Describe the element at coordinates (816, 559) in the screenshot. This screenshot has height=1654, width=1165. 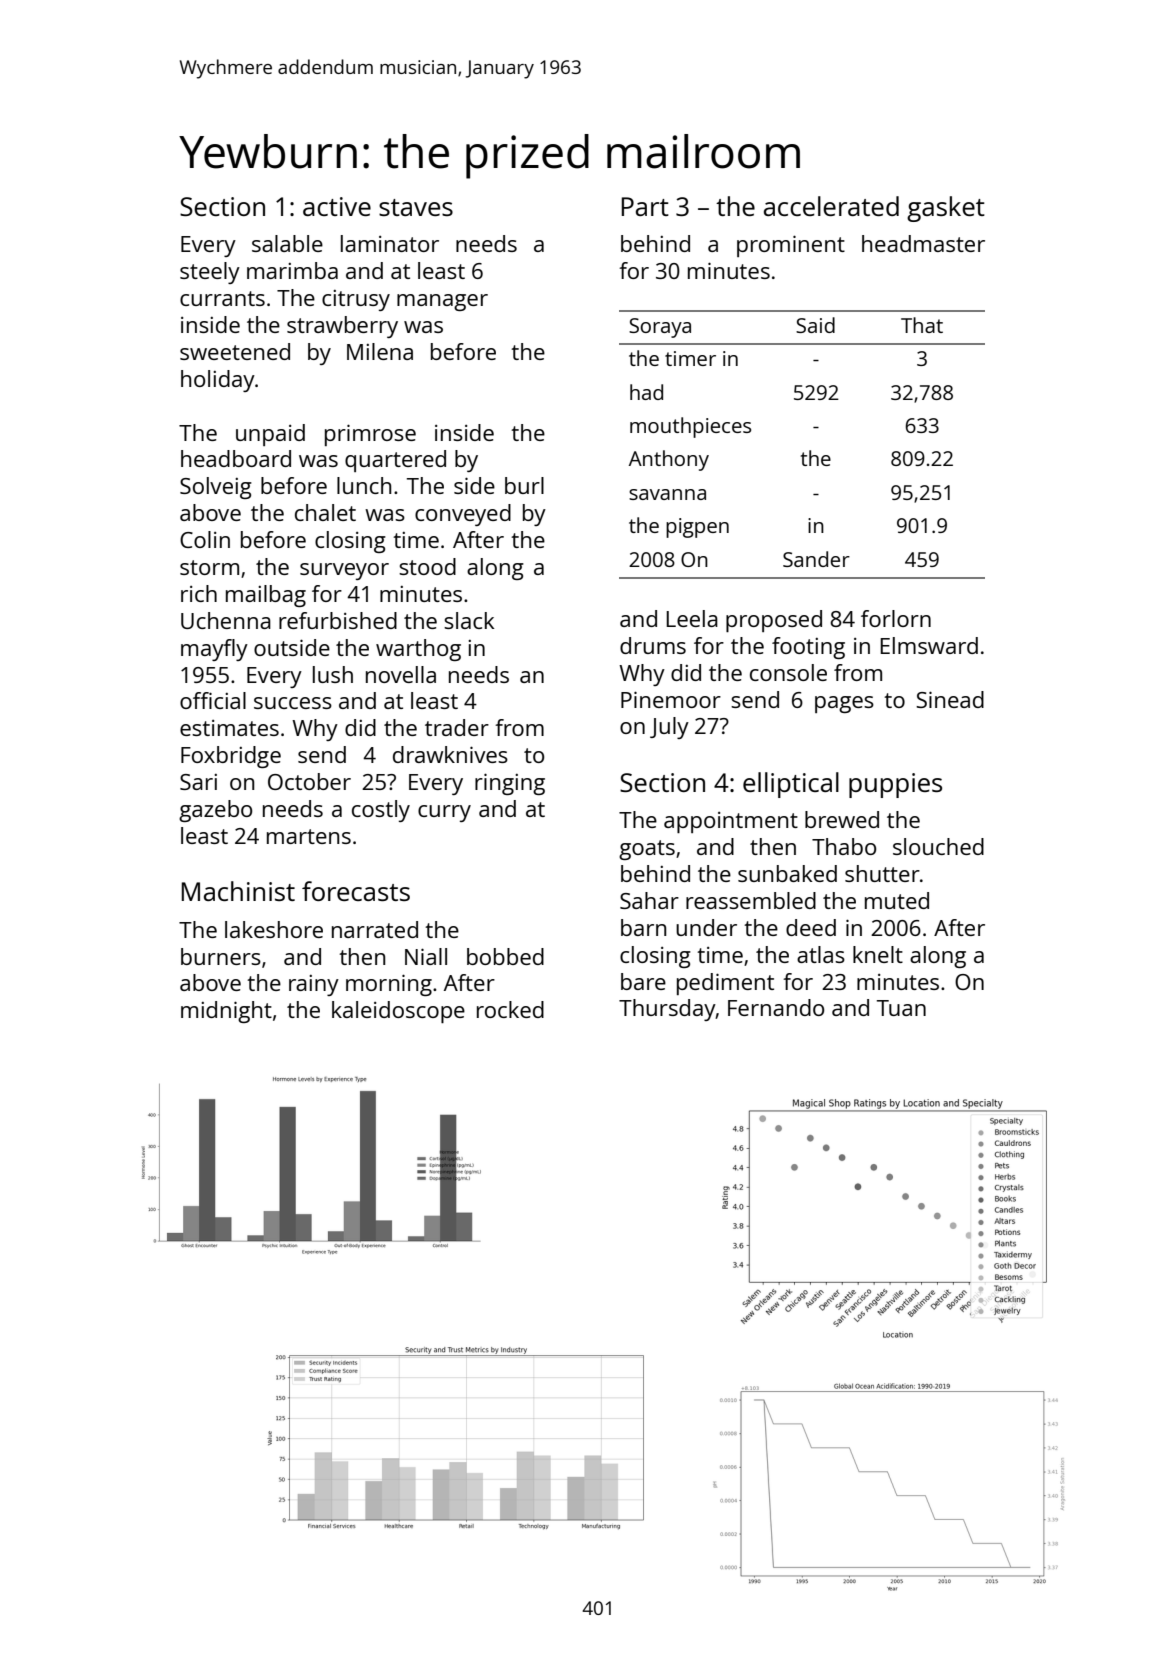
I see `Sander` at that location.
